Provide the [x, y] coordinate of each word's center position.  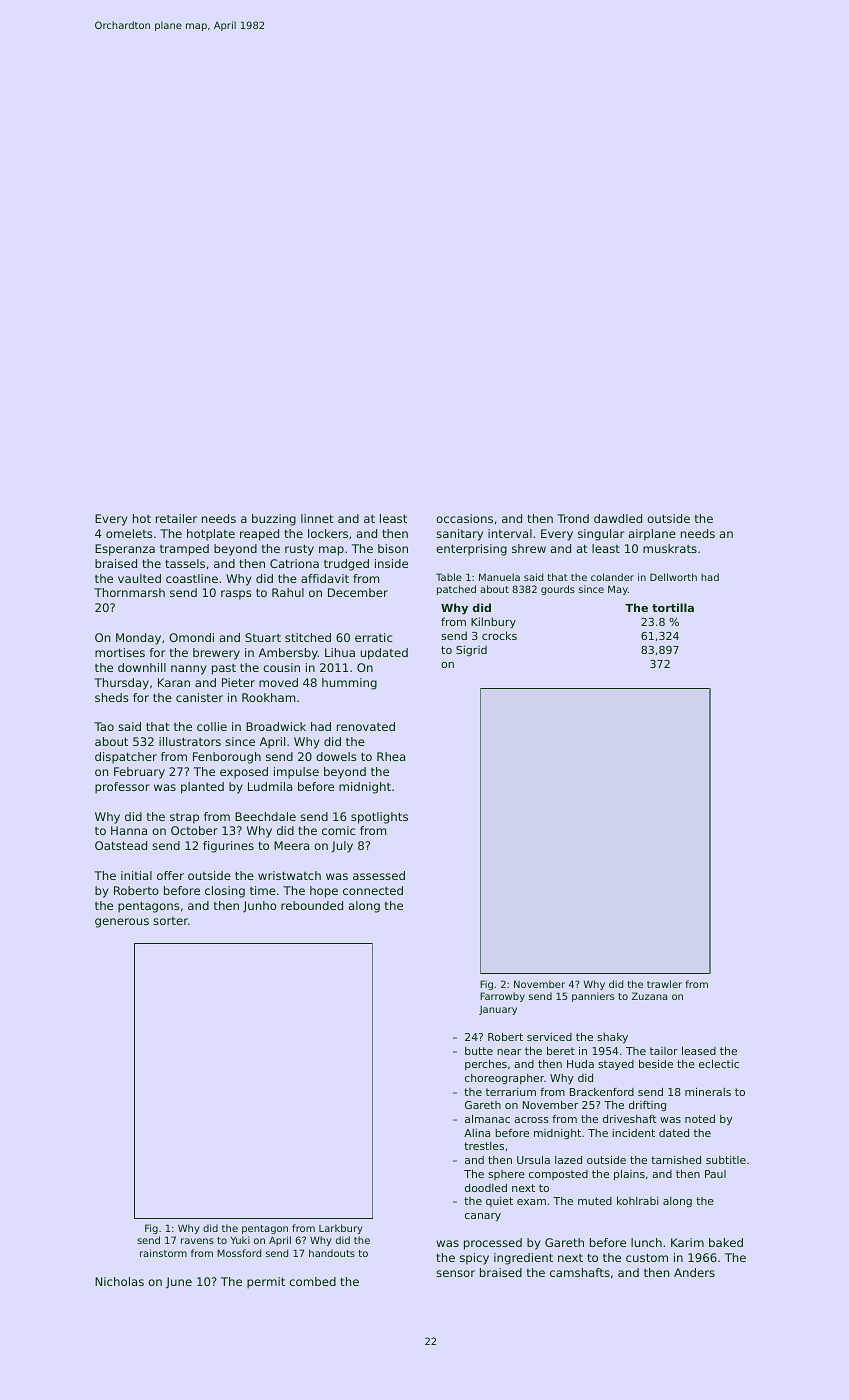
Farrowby [502, 997]
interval [510, 533]
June [179, 1283]
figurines [228, 847]
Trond [573, 518]
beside [656, 1064]
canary [483, 1217]
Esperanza [125, 550]
